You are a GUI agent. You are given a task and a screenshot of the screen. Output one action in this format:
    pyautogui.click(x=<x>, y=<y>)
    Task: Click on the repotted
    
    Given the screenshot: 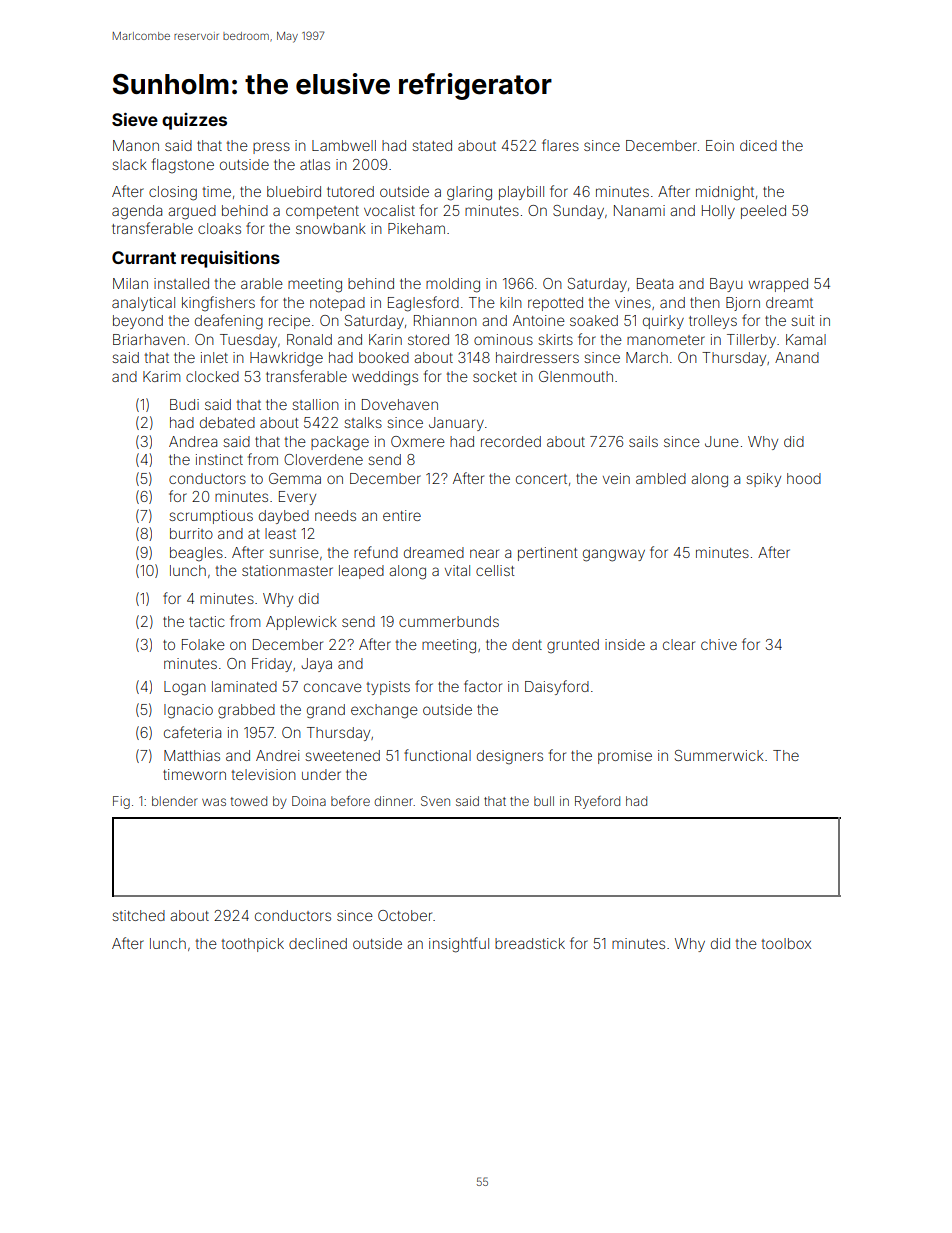 What is the action you would take?
    pyautogui.click(x=555, y=304)
